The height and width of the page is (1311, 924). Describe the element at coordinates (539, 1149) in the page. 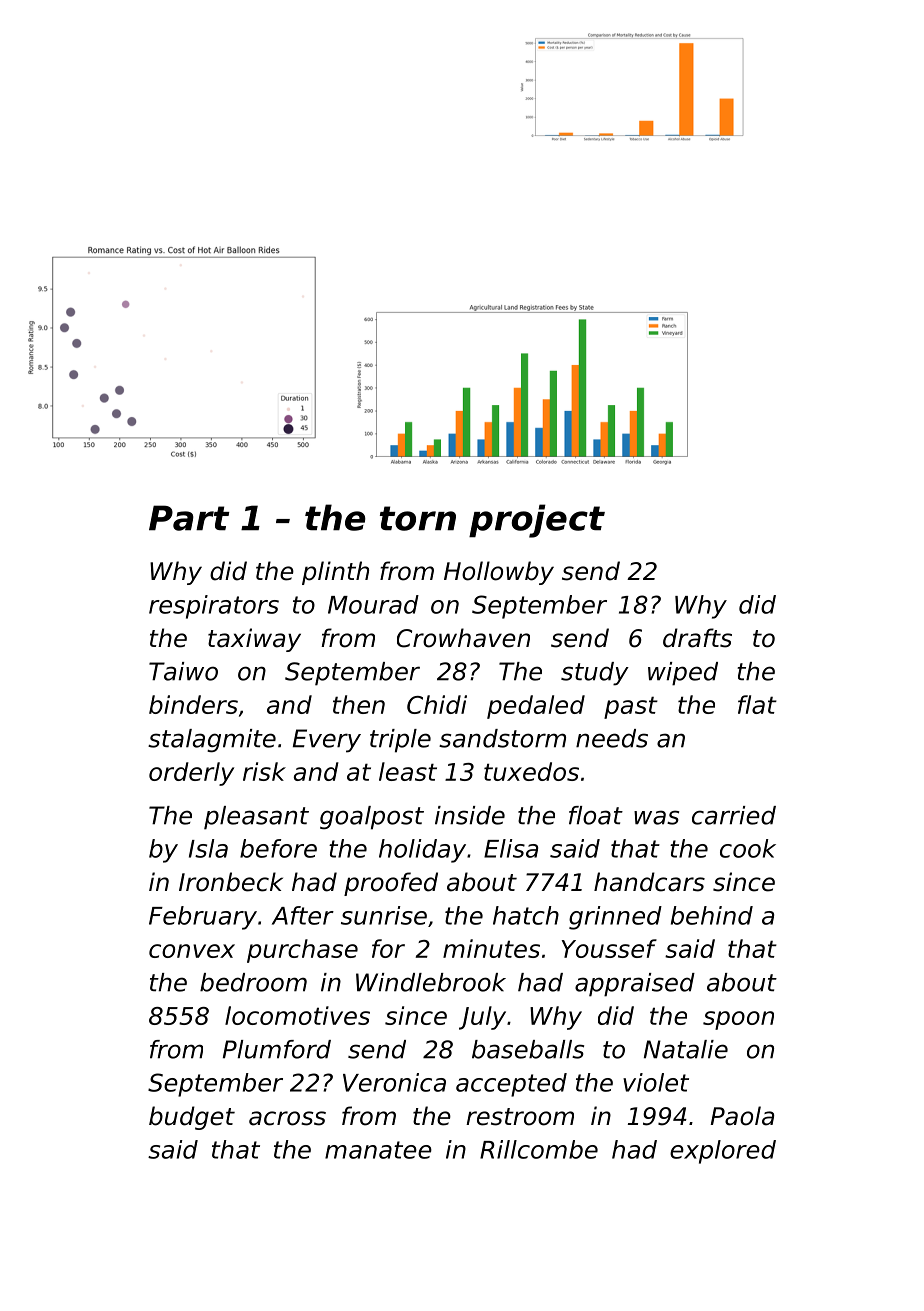

I see `Rillcombe` at that location.
